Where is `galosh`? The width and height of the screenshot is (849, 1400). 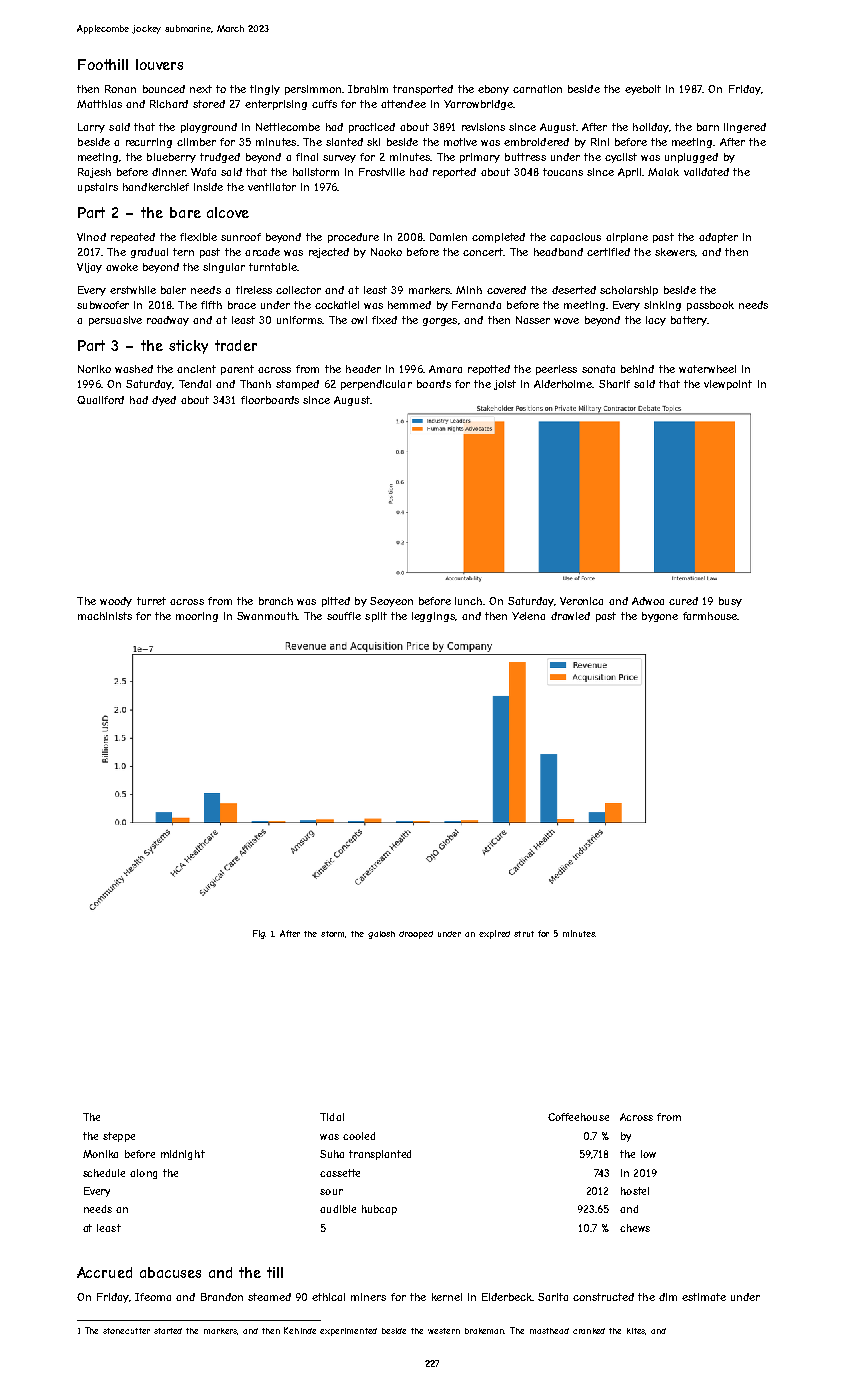 galosh is located at coordinates (381, 935).
